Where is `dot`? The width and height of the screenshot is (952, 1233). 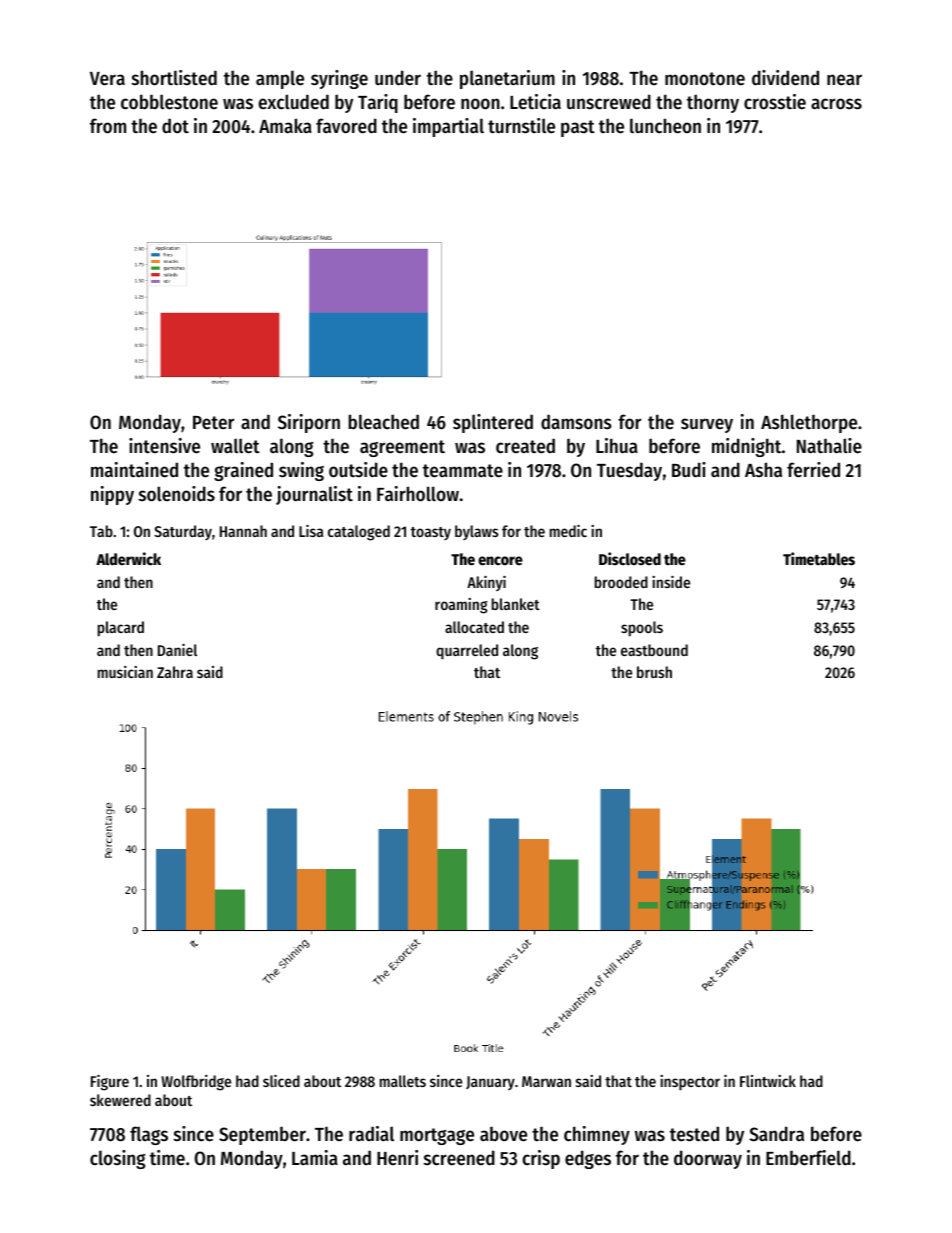 dot is located at coordinates (175, 126).
